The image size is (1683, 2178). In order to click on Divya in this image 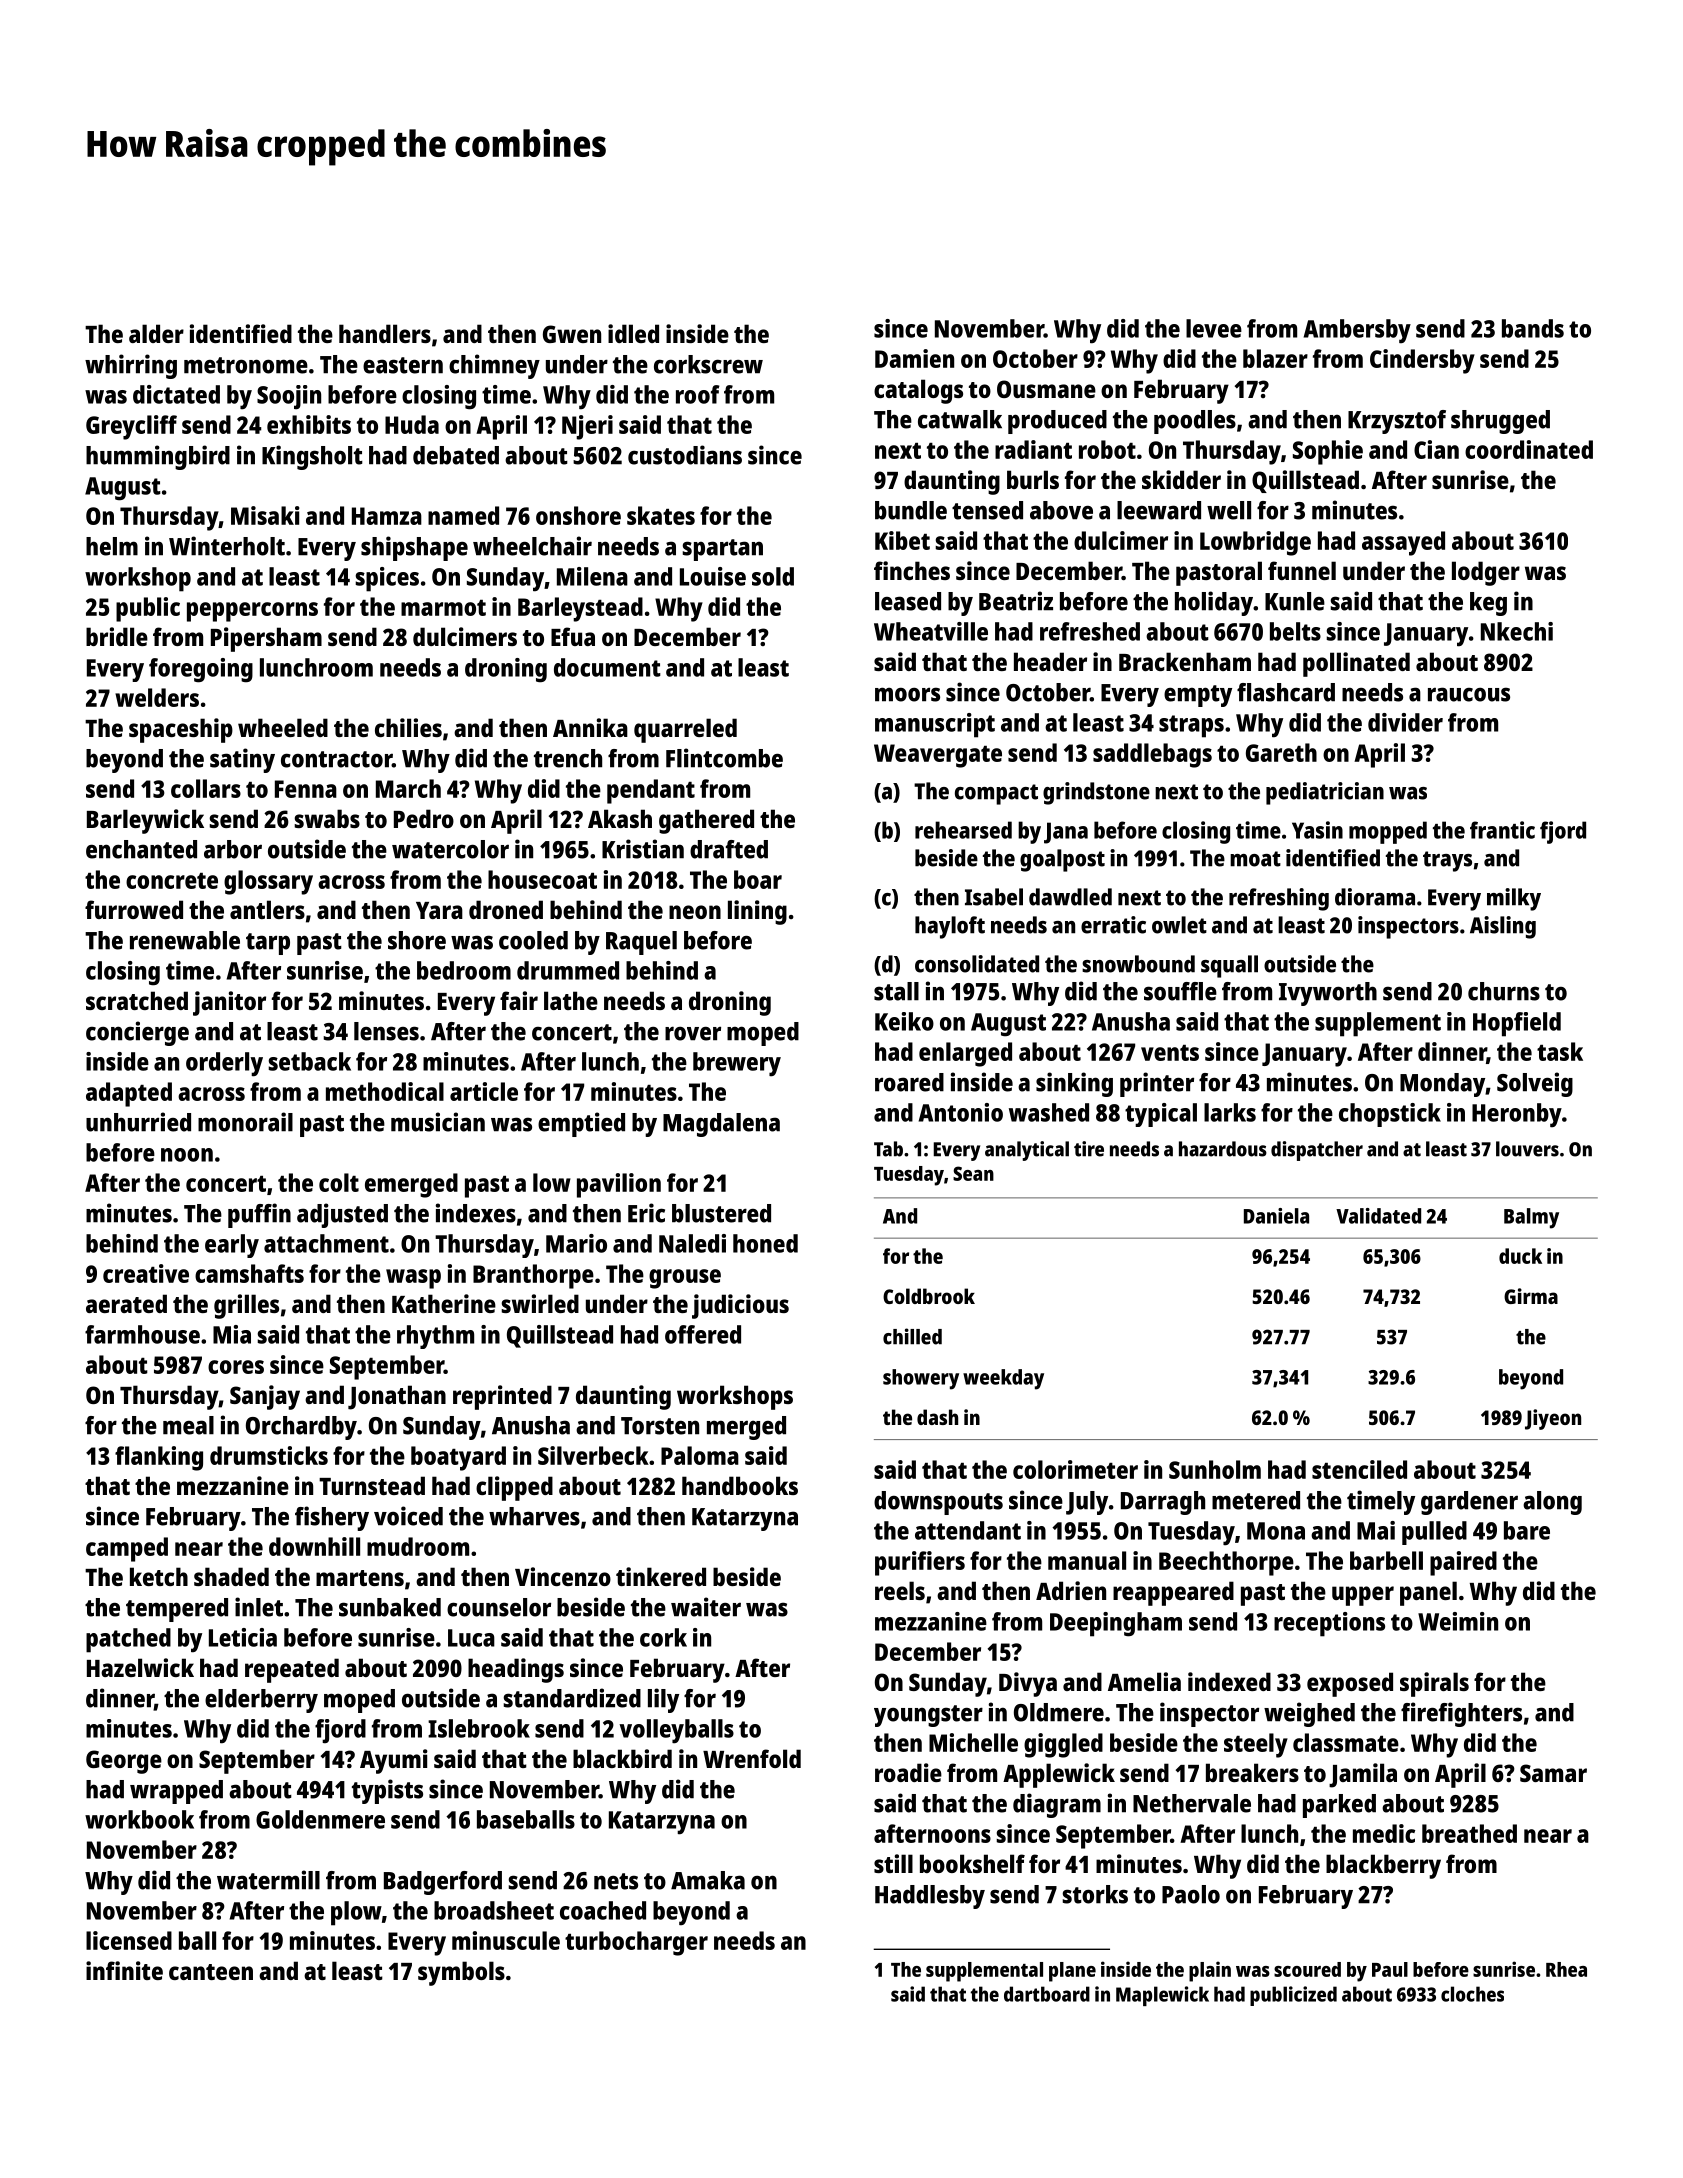, I will do `click(1028, 1684)`.
